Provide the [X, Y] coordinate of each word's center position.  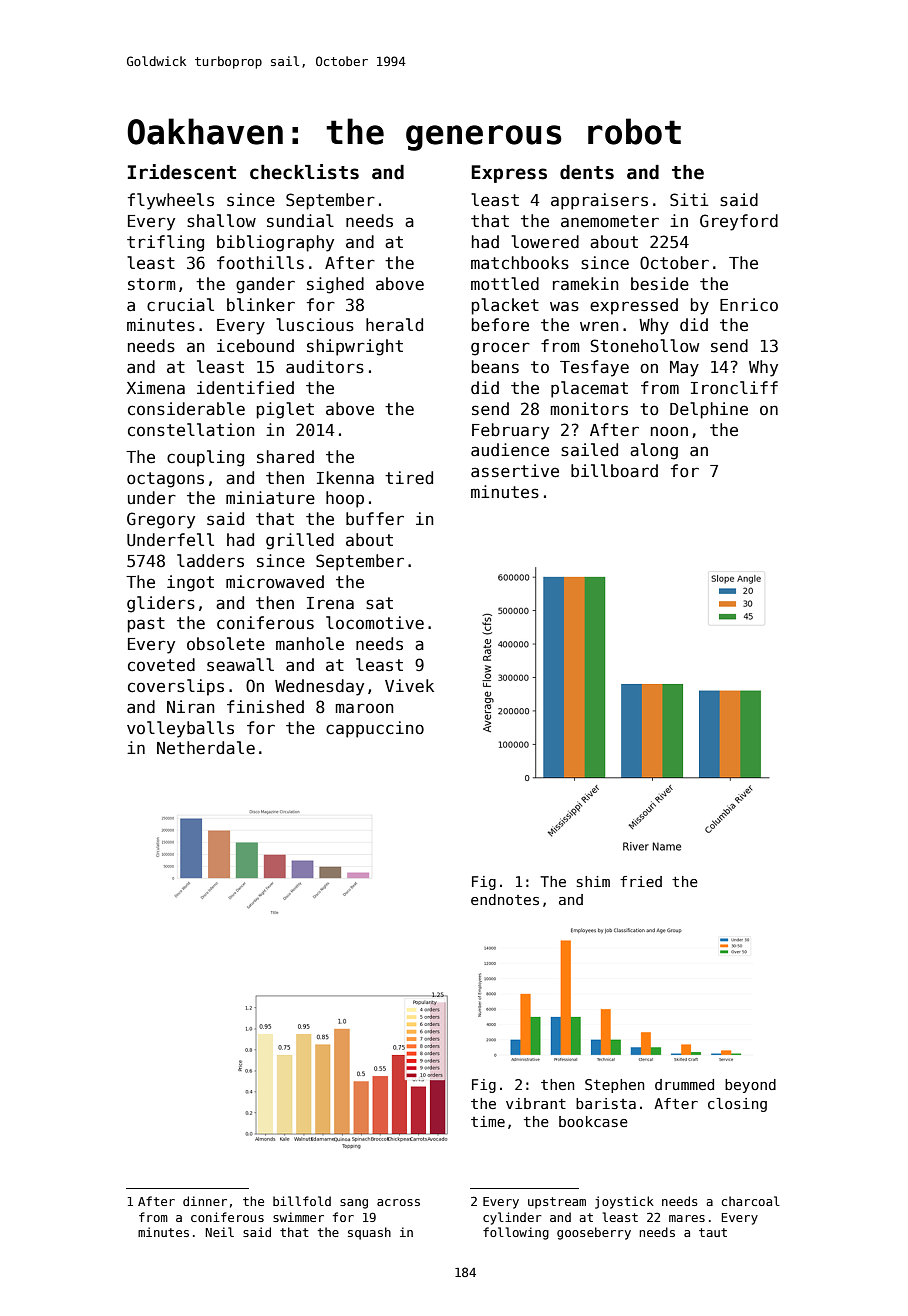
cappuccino [375, 729]
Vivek [409, 685]
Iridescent [182, 172]
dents [587, 172]
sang [354, 1204]
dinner [205, 1201]
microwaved [275, 582]
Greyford [739, 222]
